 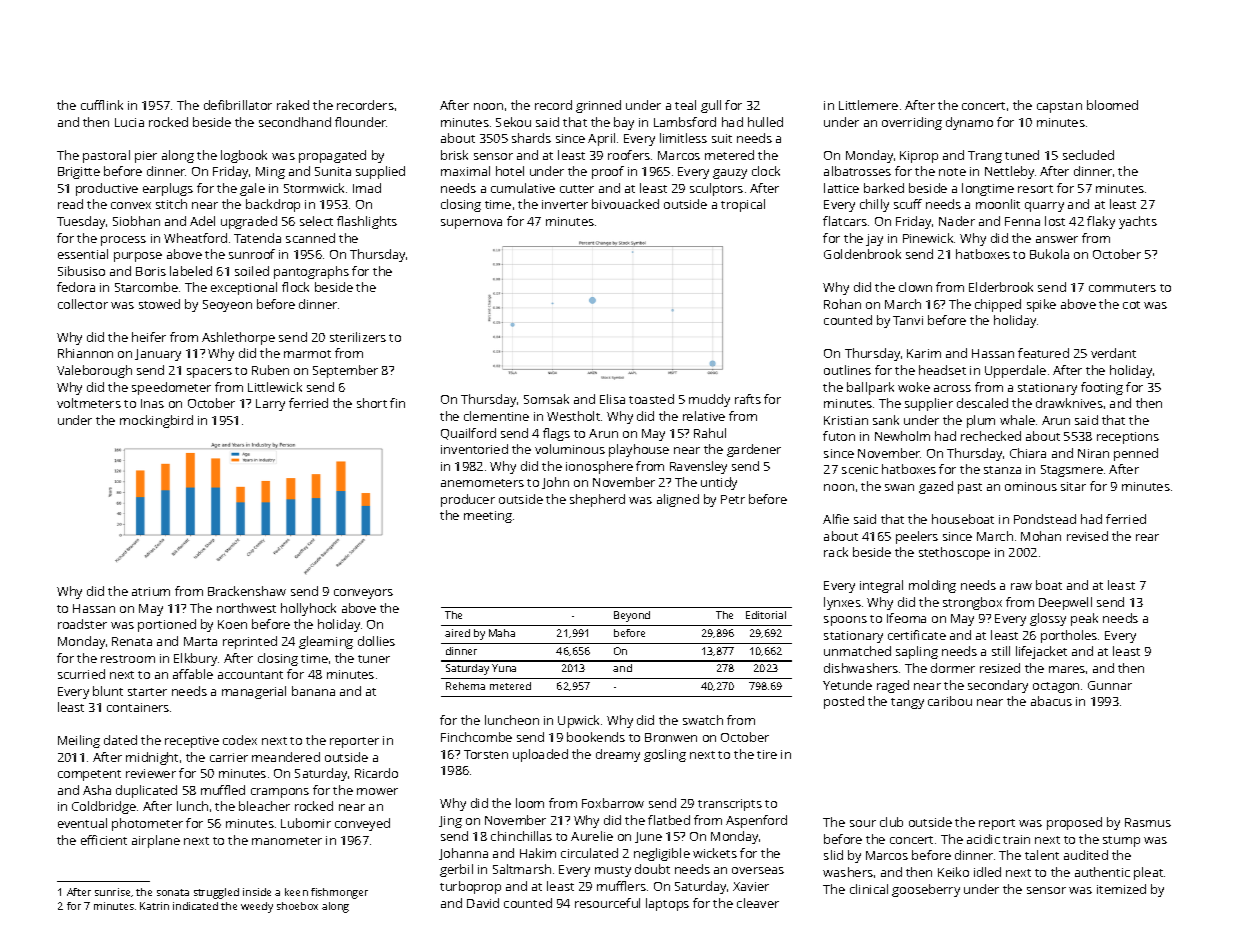 What do you see at coordinates (238, 105) in the image?
I see `defibrillator` at bounding box center [238, 105].
